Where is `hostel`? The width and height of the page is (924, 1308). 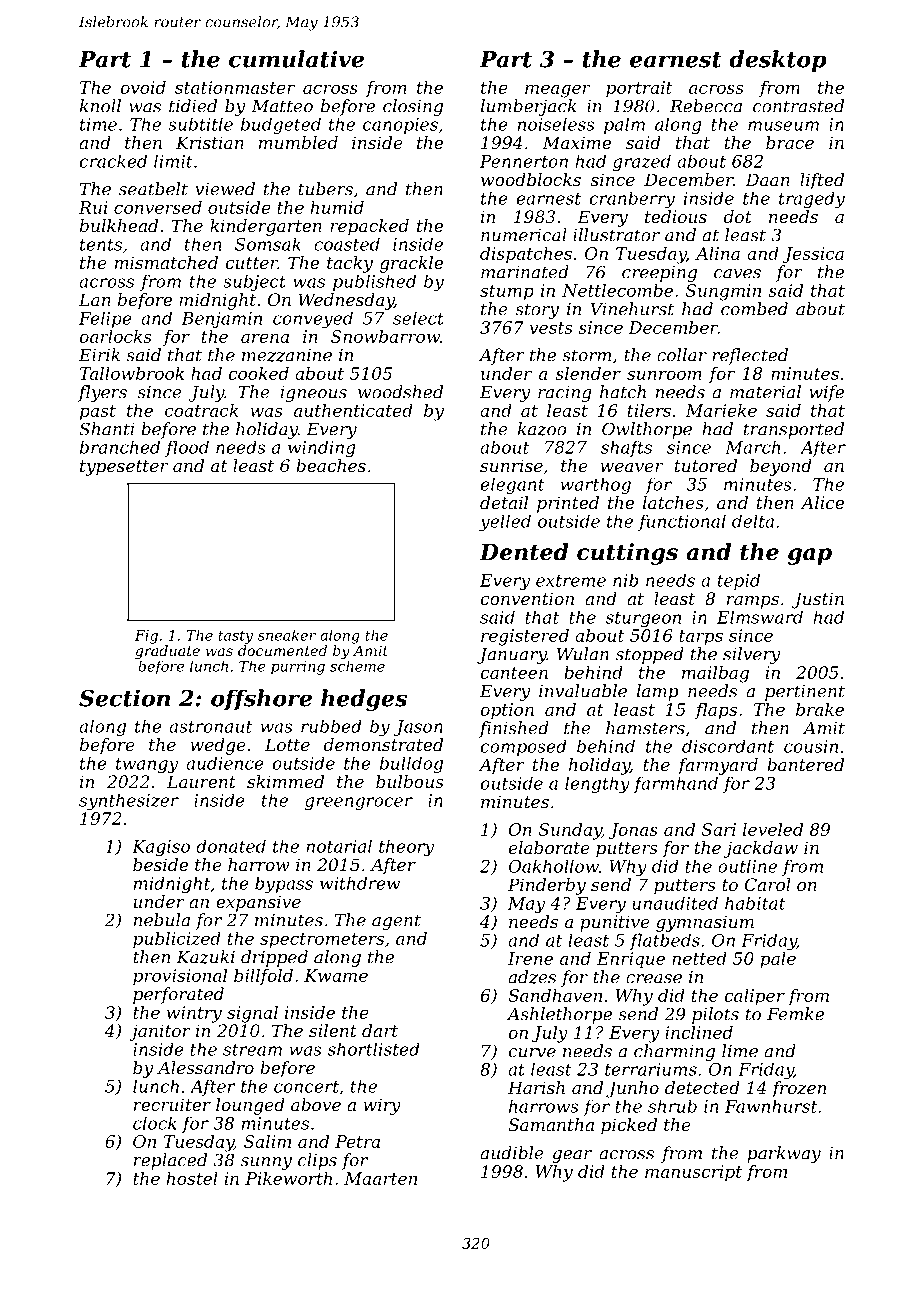 hostel is located at coordinates (192, 1178).
